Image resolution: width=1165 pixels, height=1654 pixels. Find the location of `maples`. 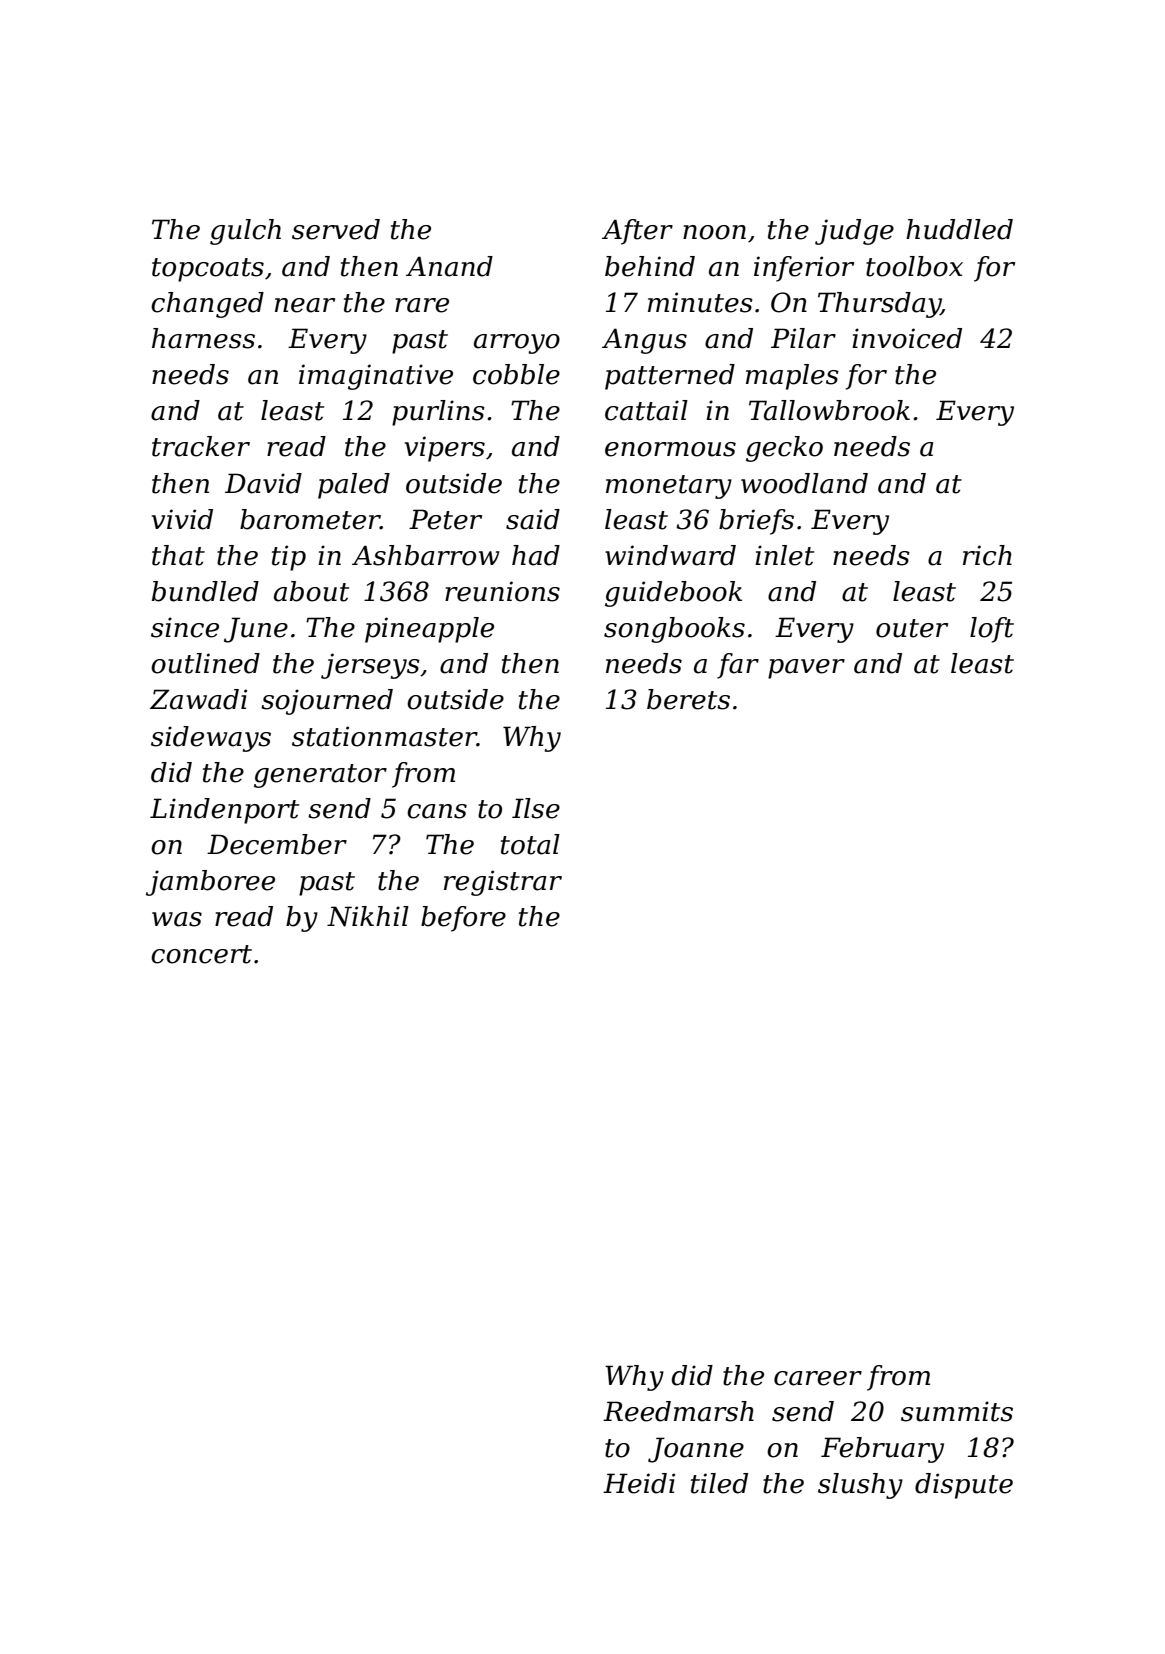

maples is located at coordinates (792, 377).
